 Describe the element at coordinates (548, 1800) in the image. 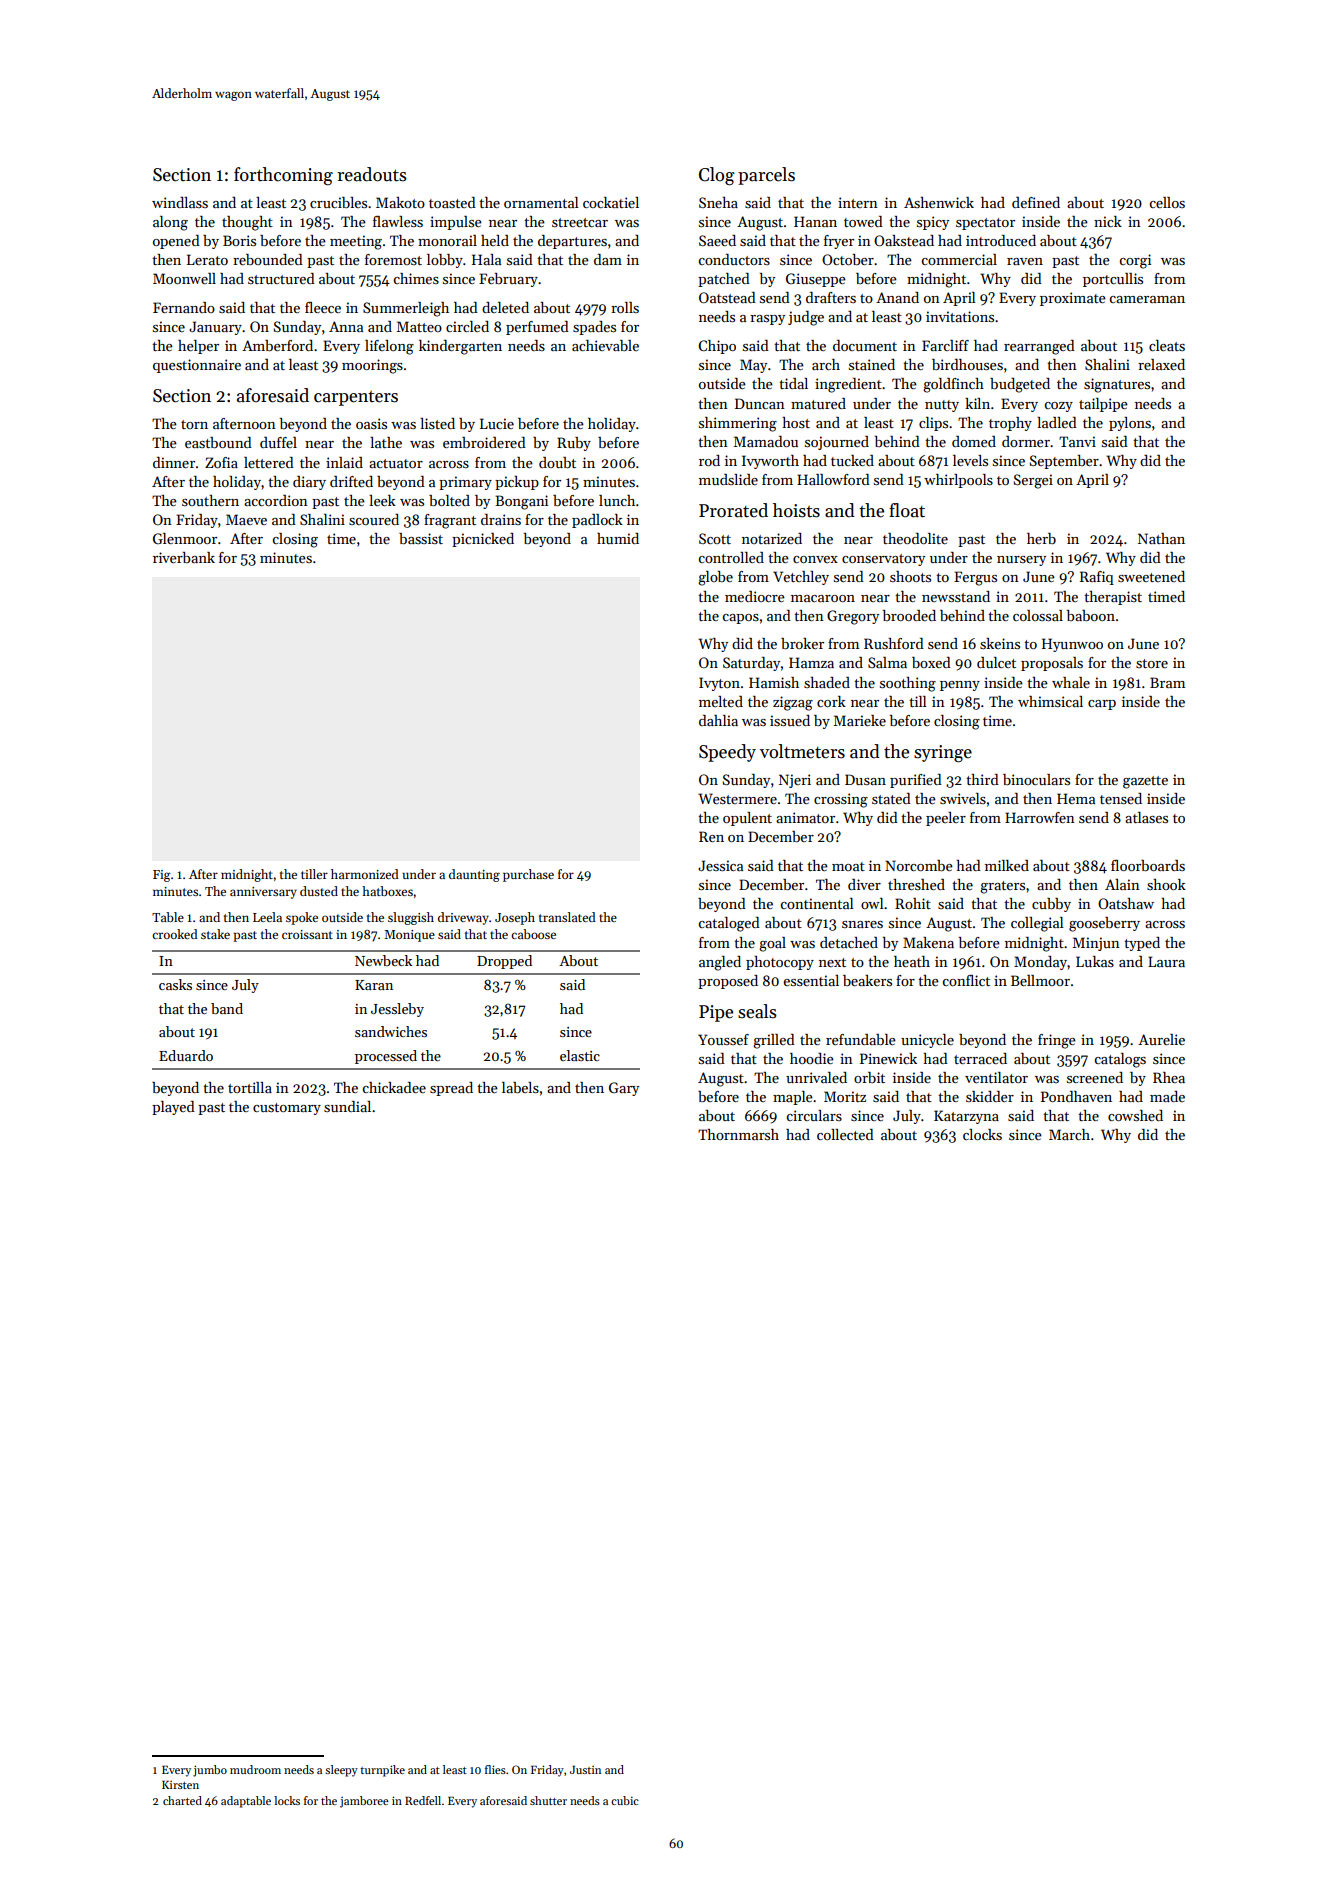

I see `shutter` at that location.
